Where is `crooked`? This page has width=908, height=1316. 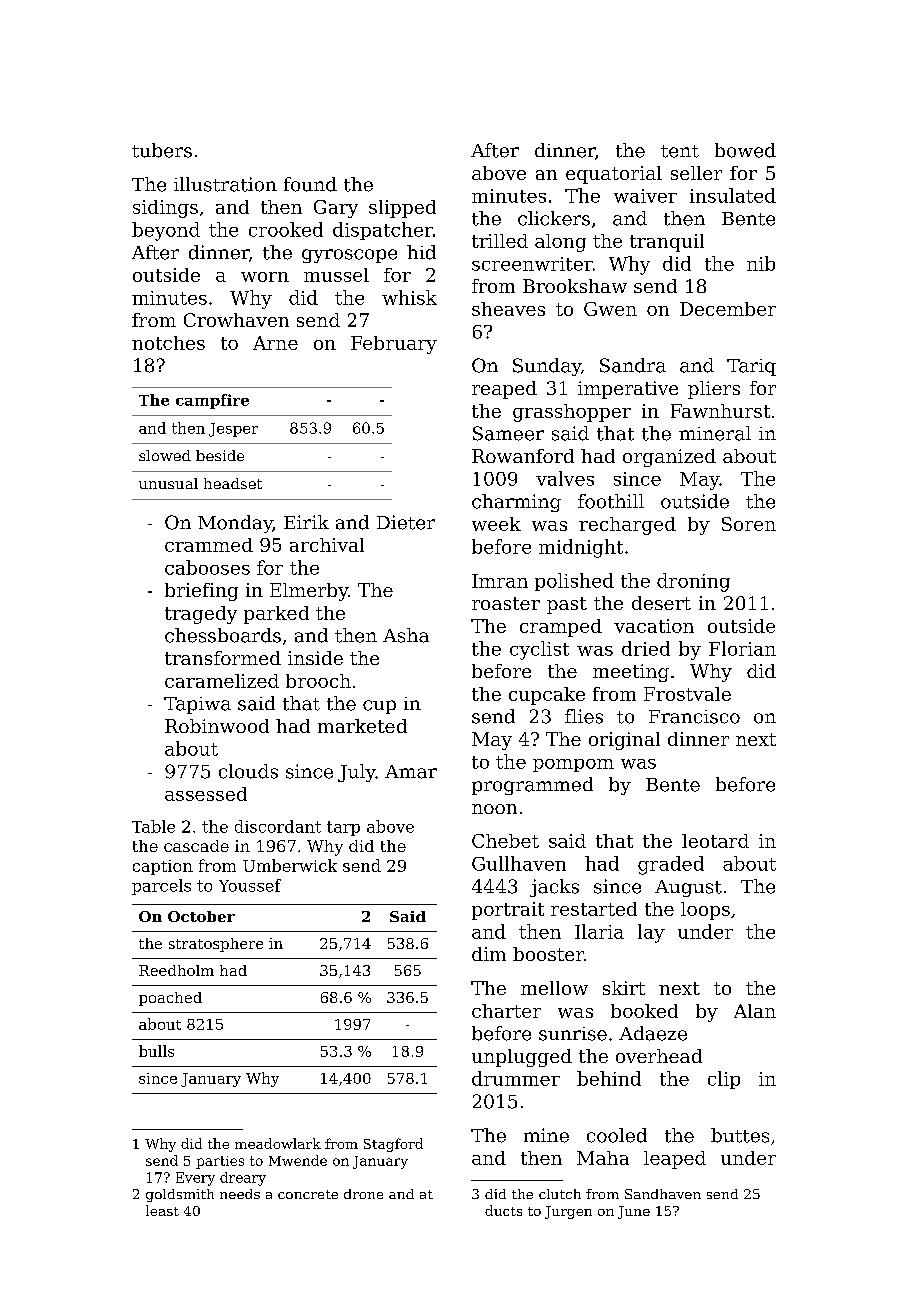
crooked is located at coordinates (286, 229).
